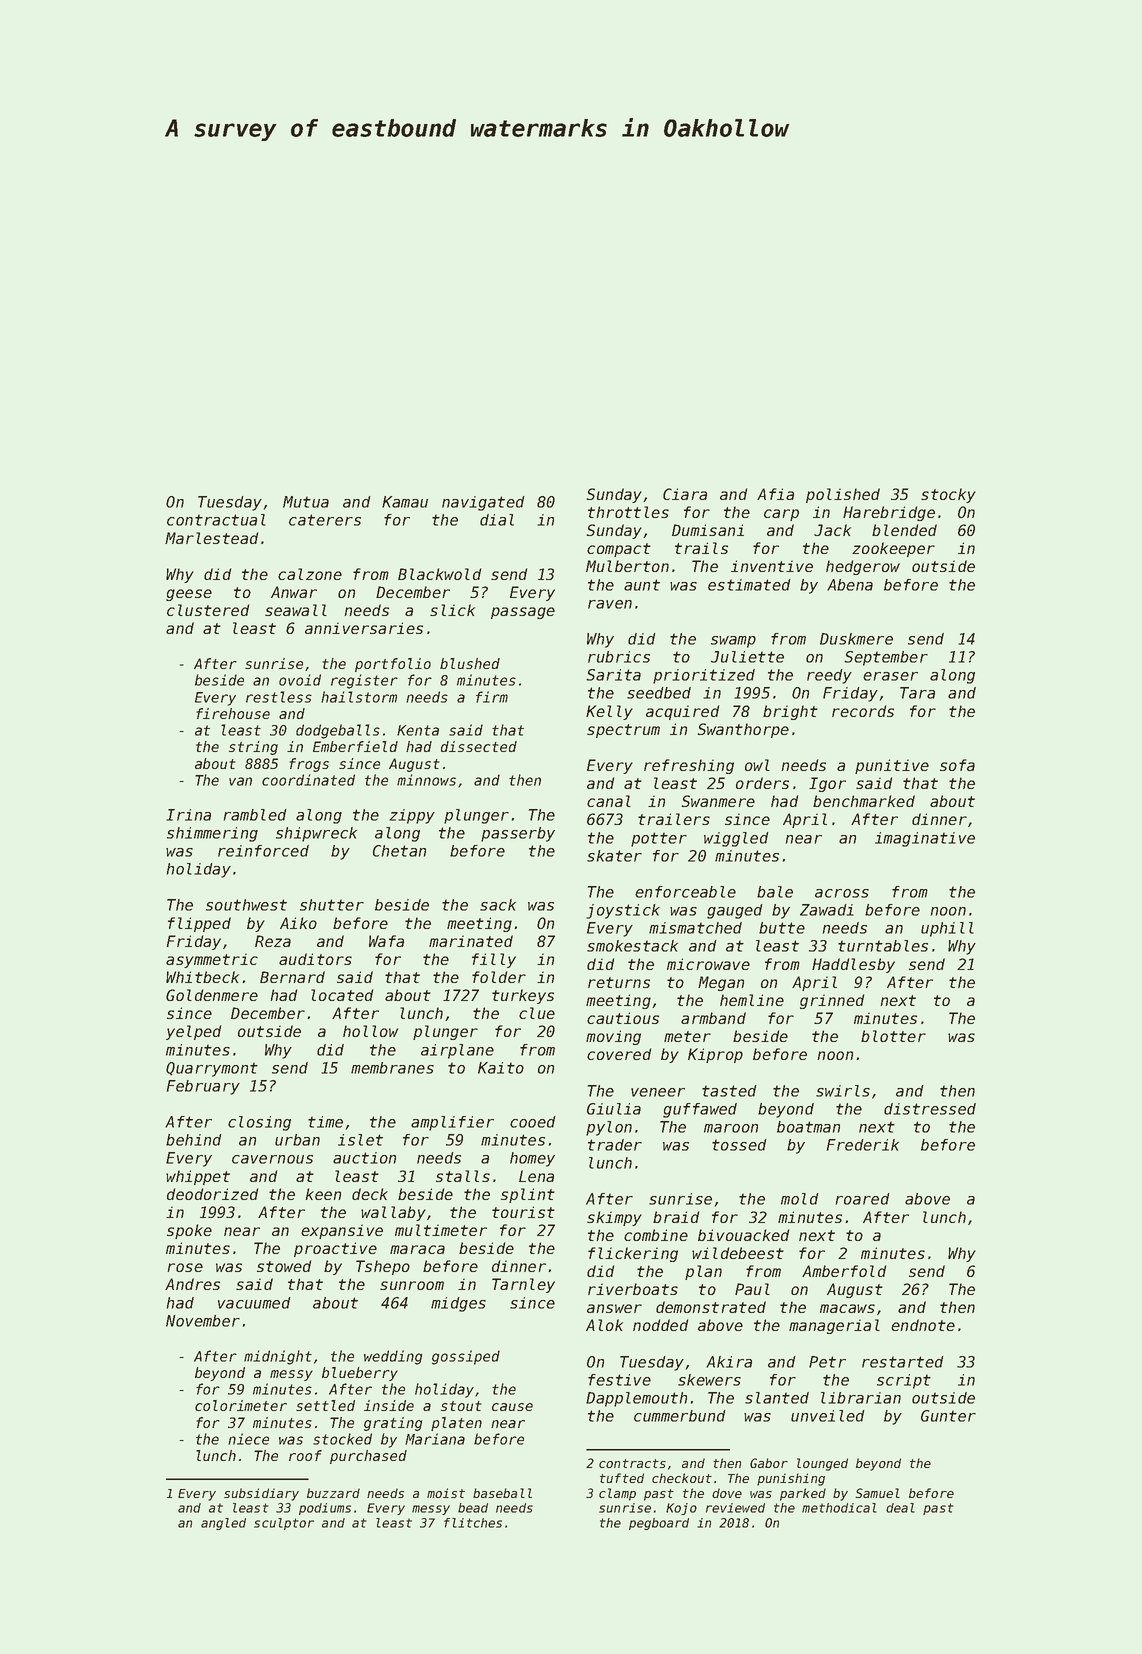  Describe the element at coordinates (893, 549) in the image. I see `zookeeper` at that location.
